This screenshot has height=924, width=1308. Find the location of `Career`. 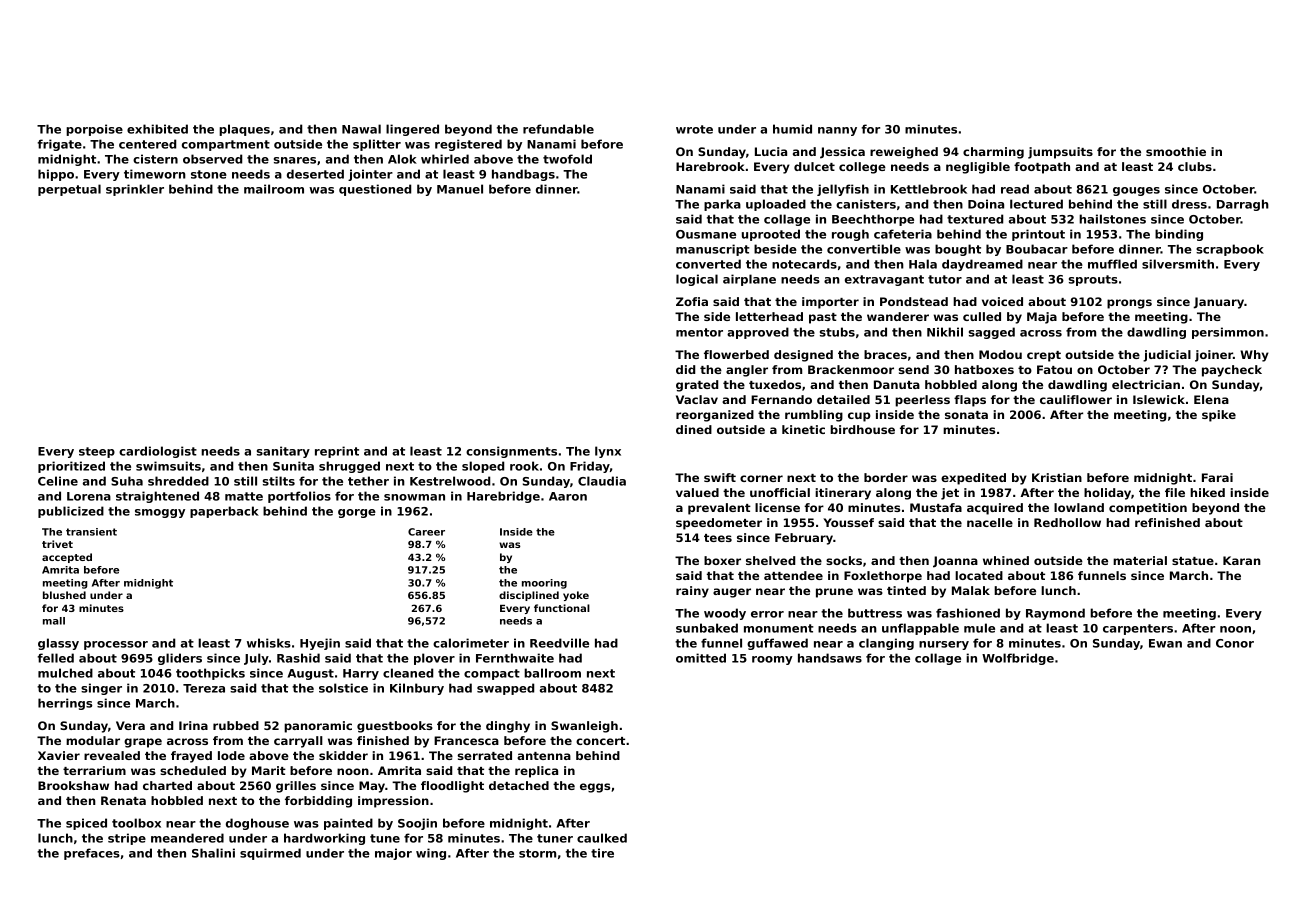

Career is located at coordinates (426, 532).
